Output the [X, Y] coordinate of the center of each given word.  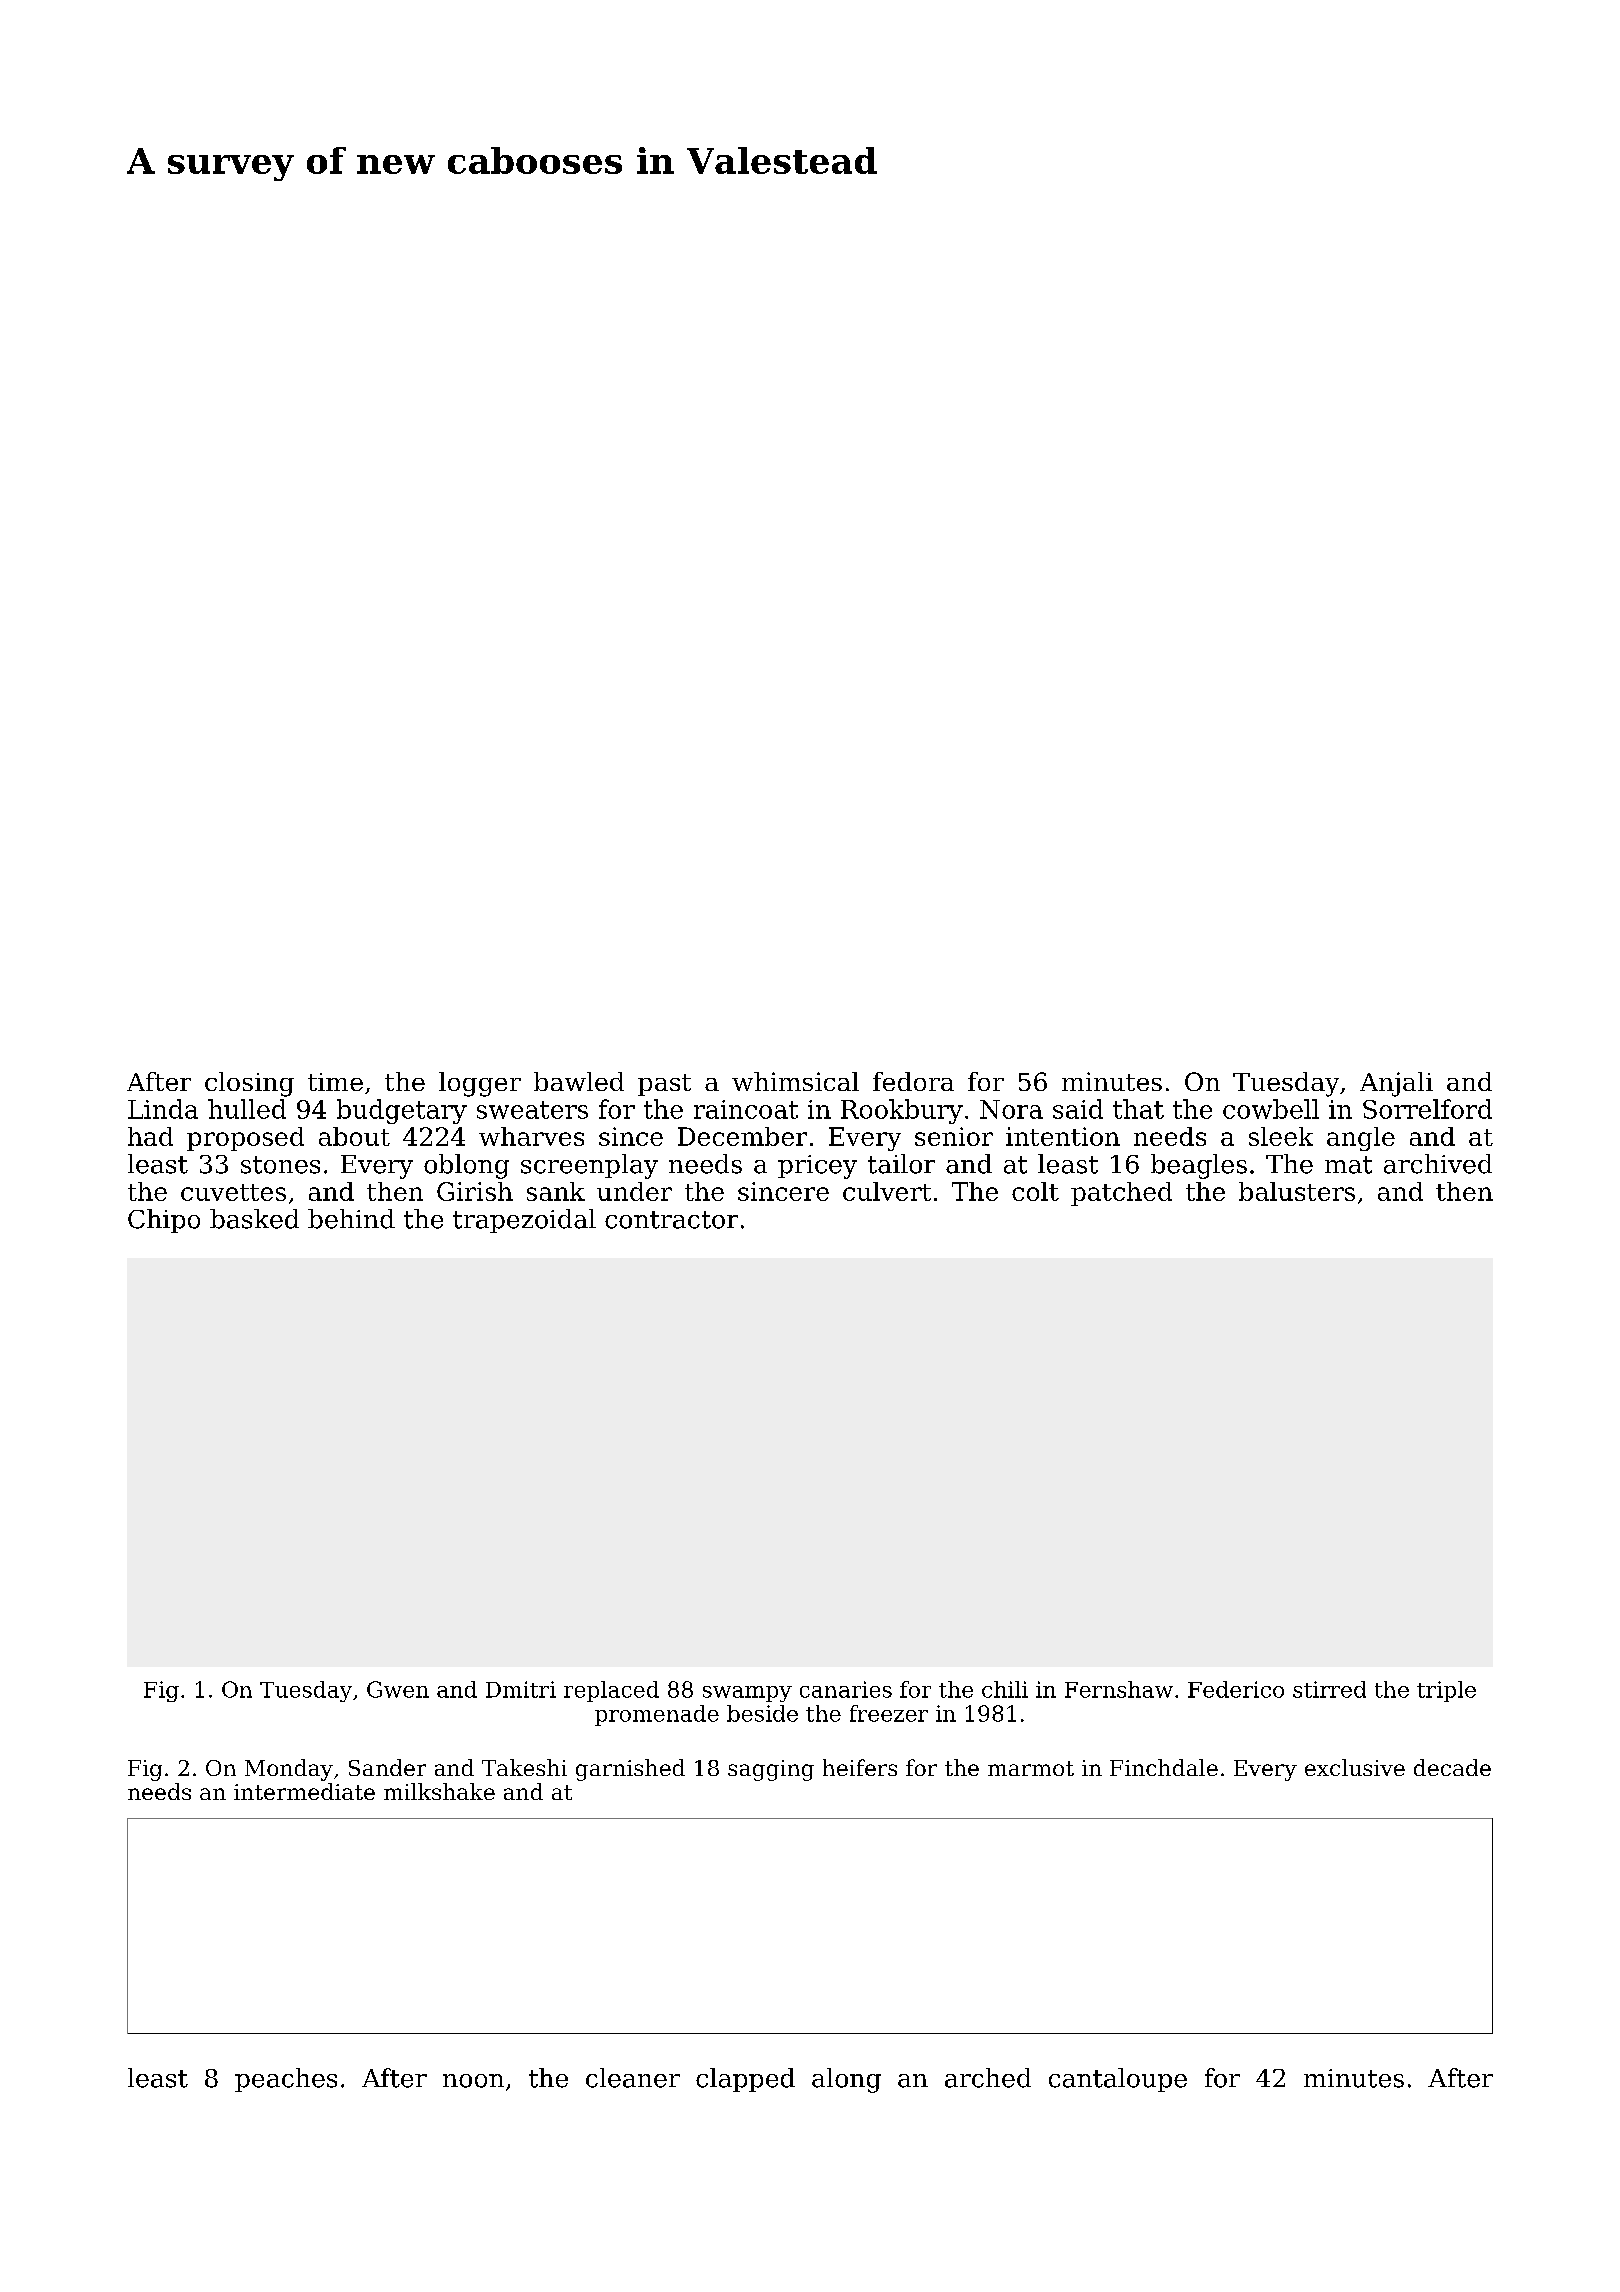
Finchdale [1164, 1767]
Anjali [1396, 1084]
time [335, 1082]
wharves [531, 1136]
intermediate [304, 1791]
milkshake [439, 1791]
